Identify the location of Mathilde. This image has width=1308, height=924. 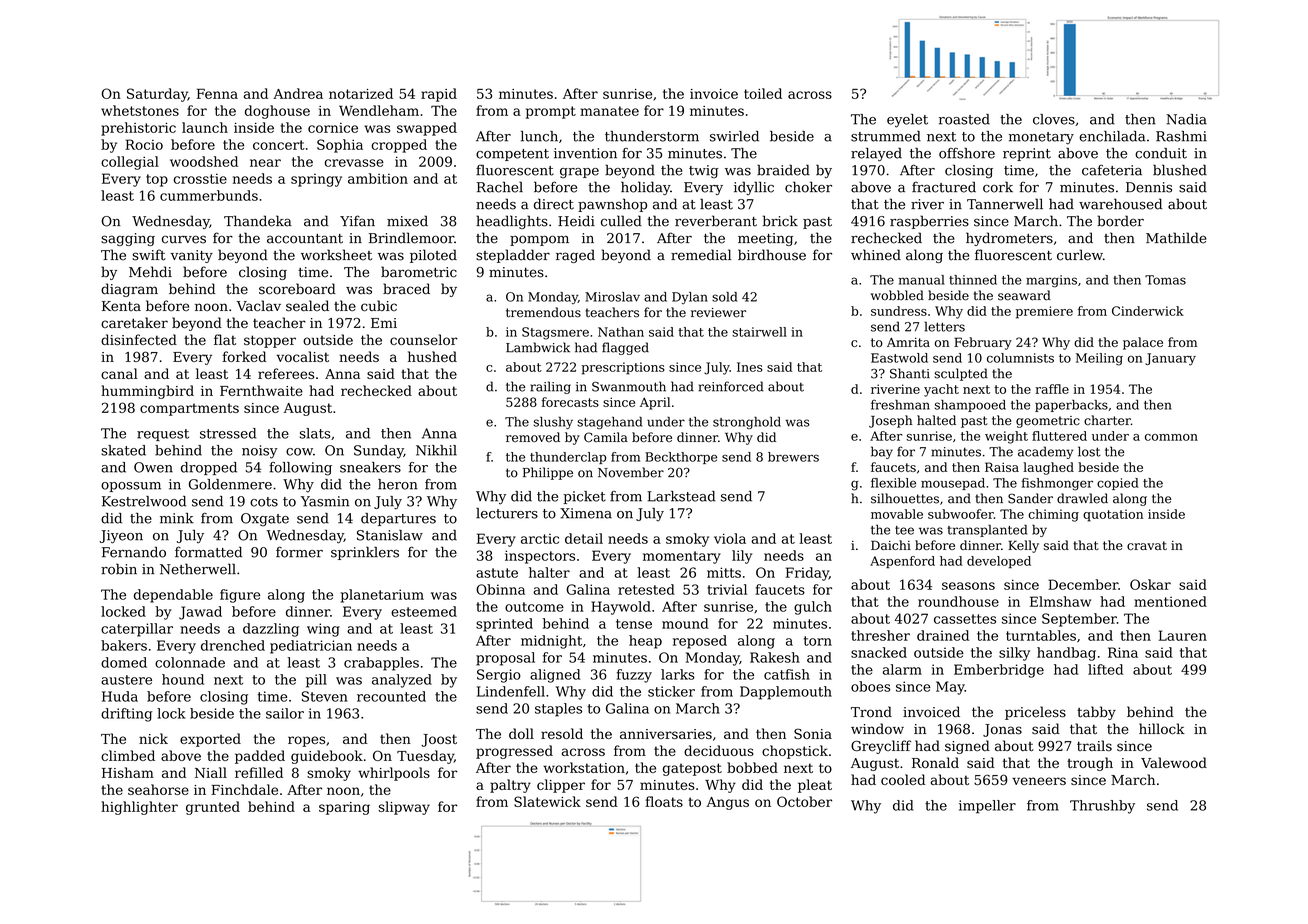
(1176, 238).
